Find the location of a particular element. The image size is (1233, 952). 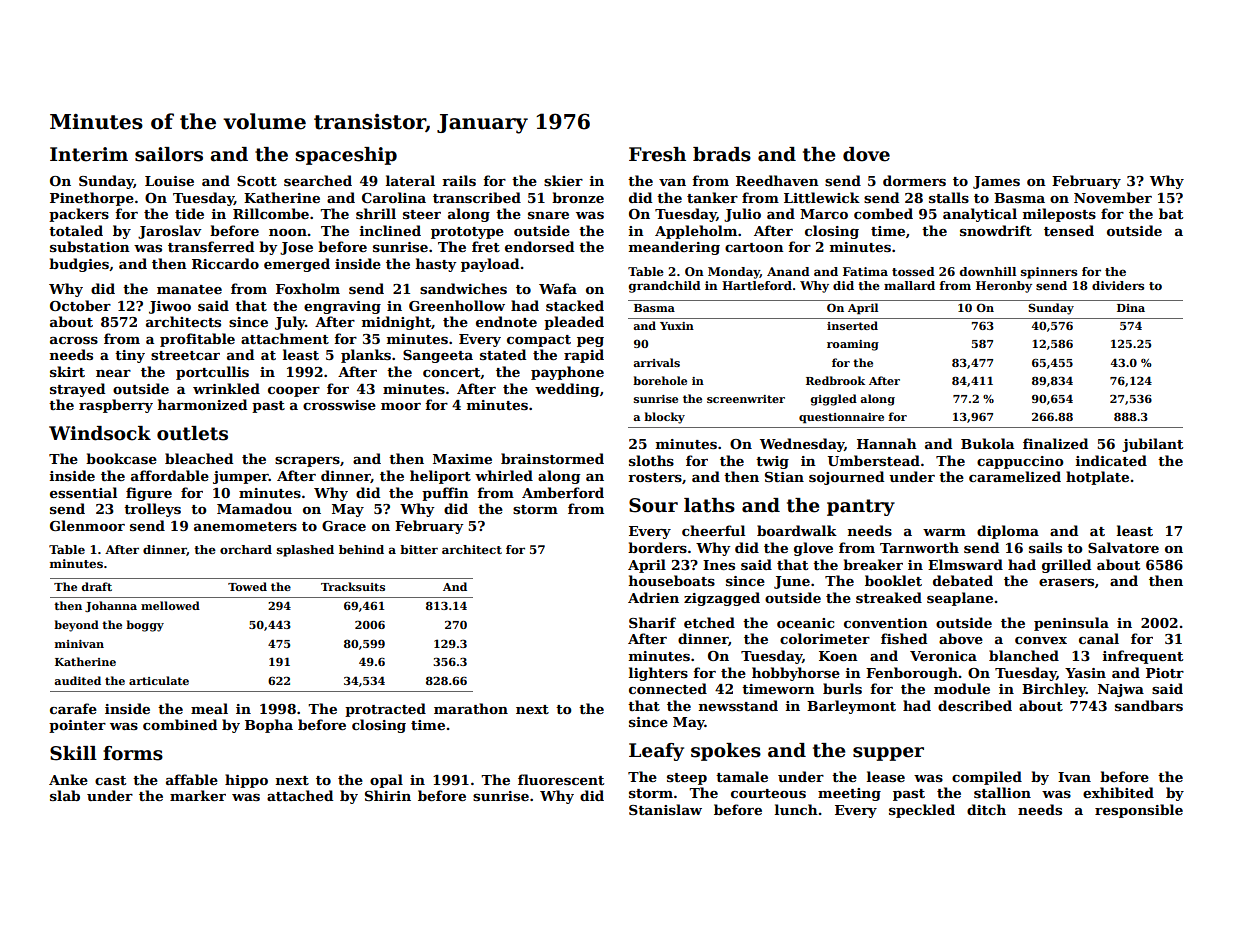

marker is located at coordinates (198, 795).
